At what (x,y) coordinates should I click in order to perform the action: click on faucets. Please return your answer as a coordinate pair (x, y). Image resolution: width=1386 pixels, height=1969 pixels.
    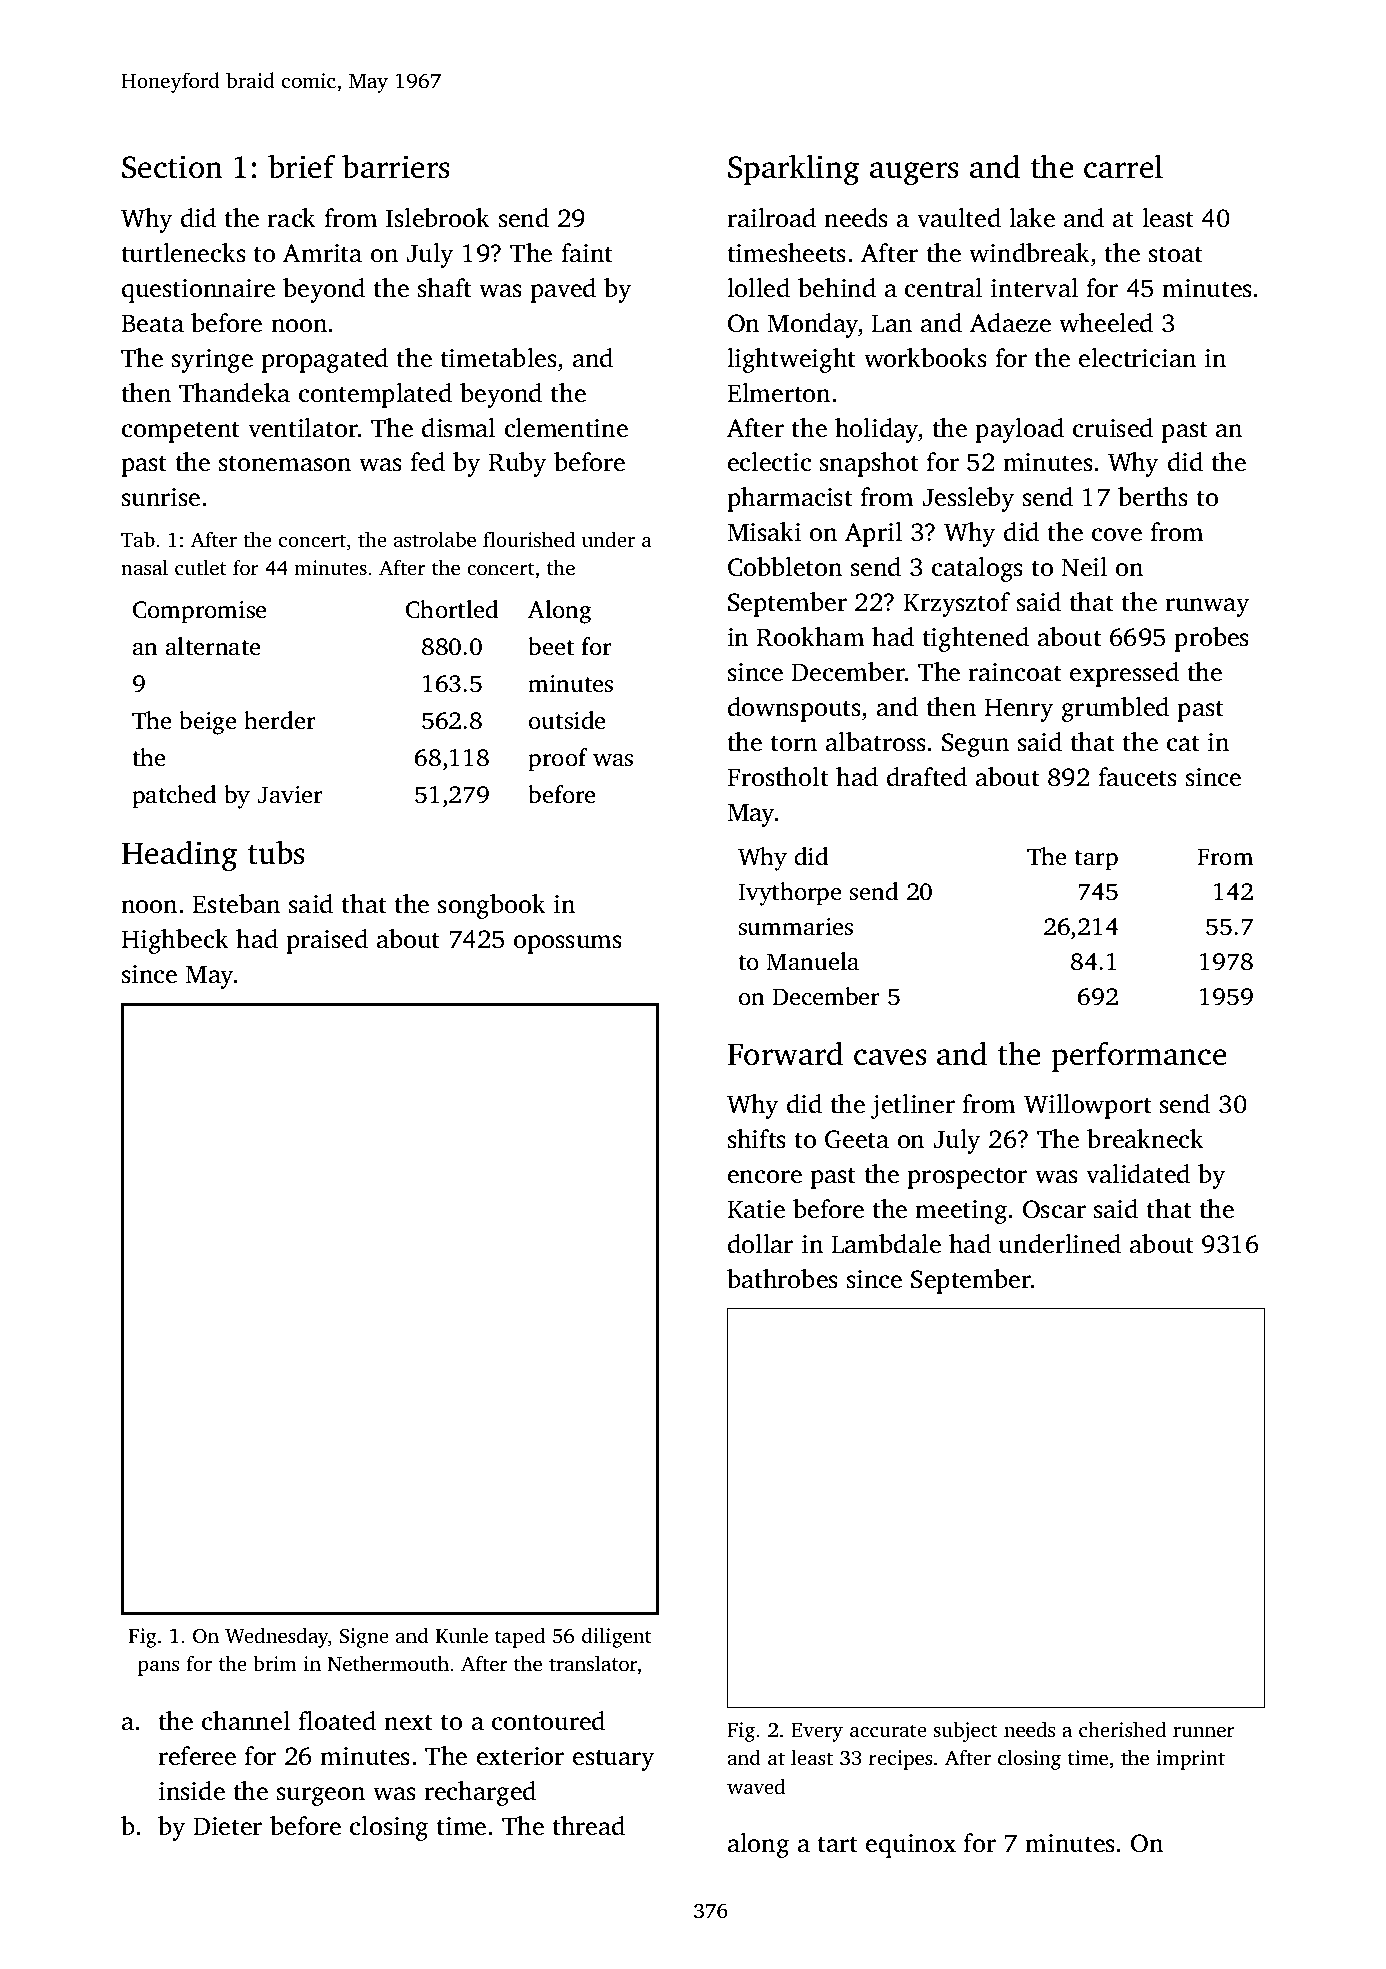
    Looking at the image, I should click on (1137, 777).
